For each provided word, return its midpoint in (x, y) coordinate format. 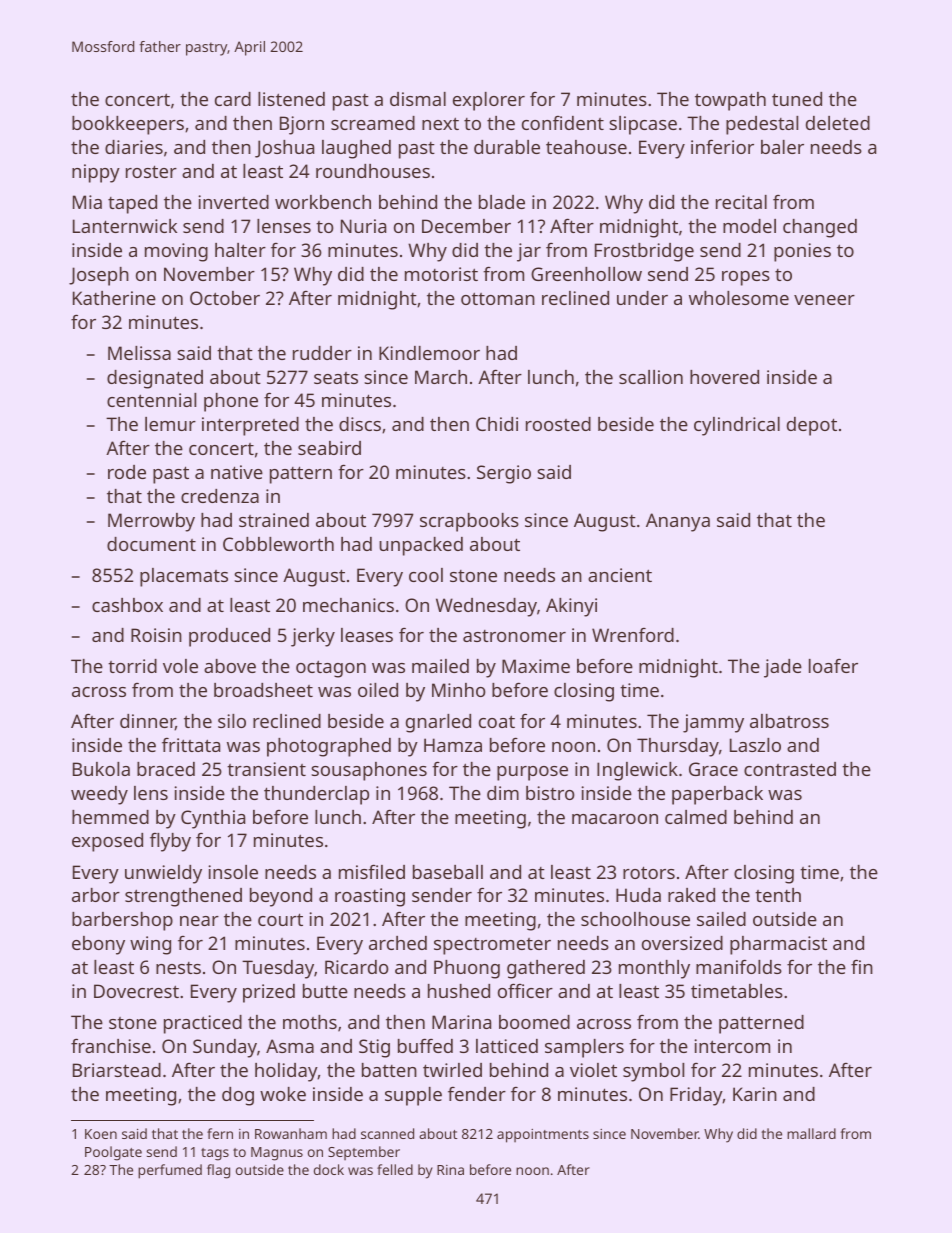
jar (529, 252)
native (237, 472)
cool (426, 575)
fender (477, 1094)
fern (220, 1133)
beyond (281, 897)
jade (783, 668)
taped (132, 204)
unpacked (421, 546)
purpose (532, 773)
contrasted (790, 769)
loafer (833, 666)
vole (180, 666)
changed (820, 228)
